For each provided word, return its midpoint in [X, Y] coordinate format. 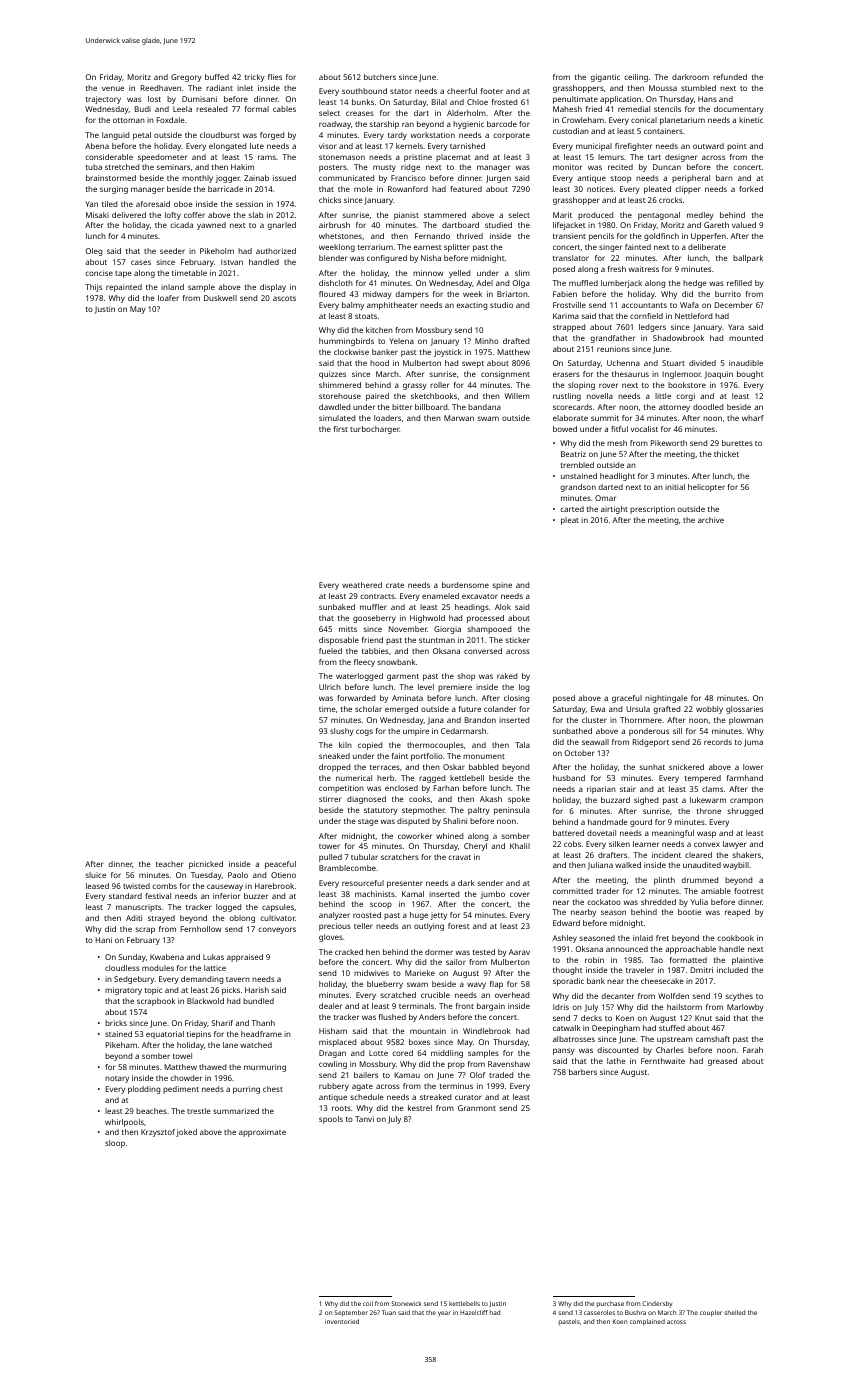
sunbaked [337, 607]
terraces [385, 767]
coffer [194, 215]
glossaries [744, 710]
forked [751, 189]
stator [401, 91]
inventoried [342, 1321]
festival [158, 896]
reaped [737, 913]
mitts [348, 629]
